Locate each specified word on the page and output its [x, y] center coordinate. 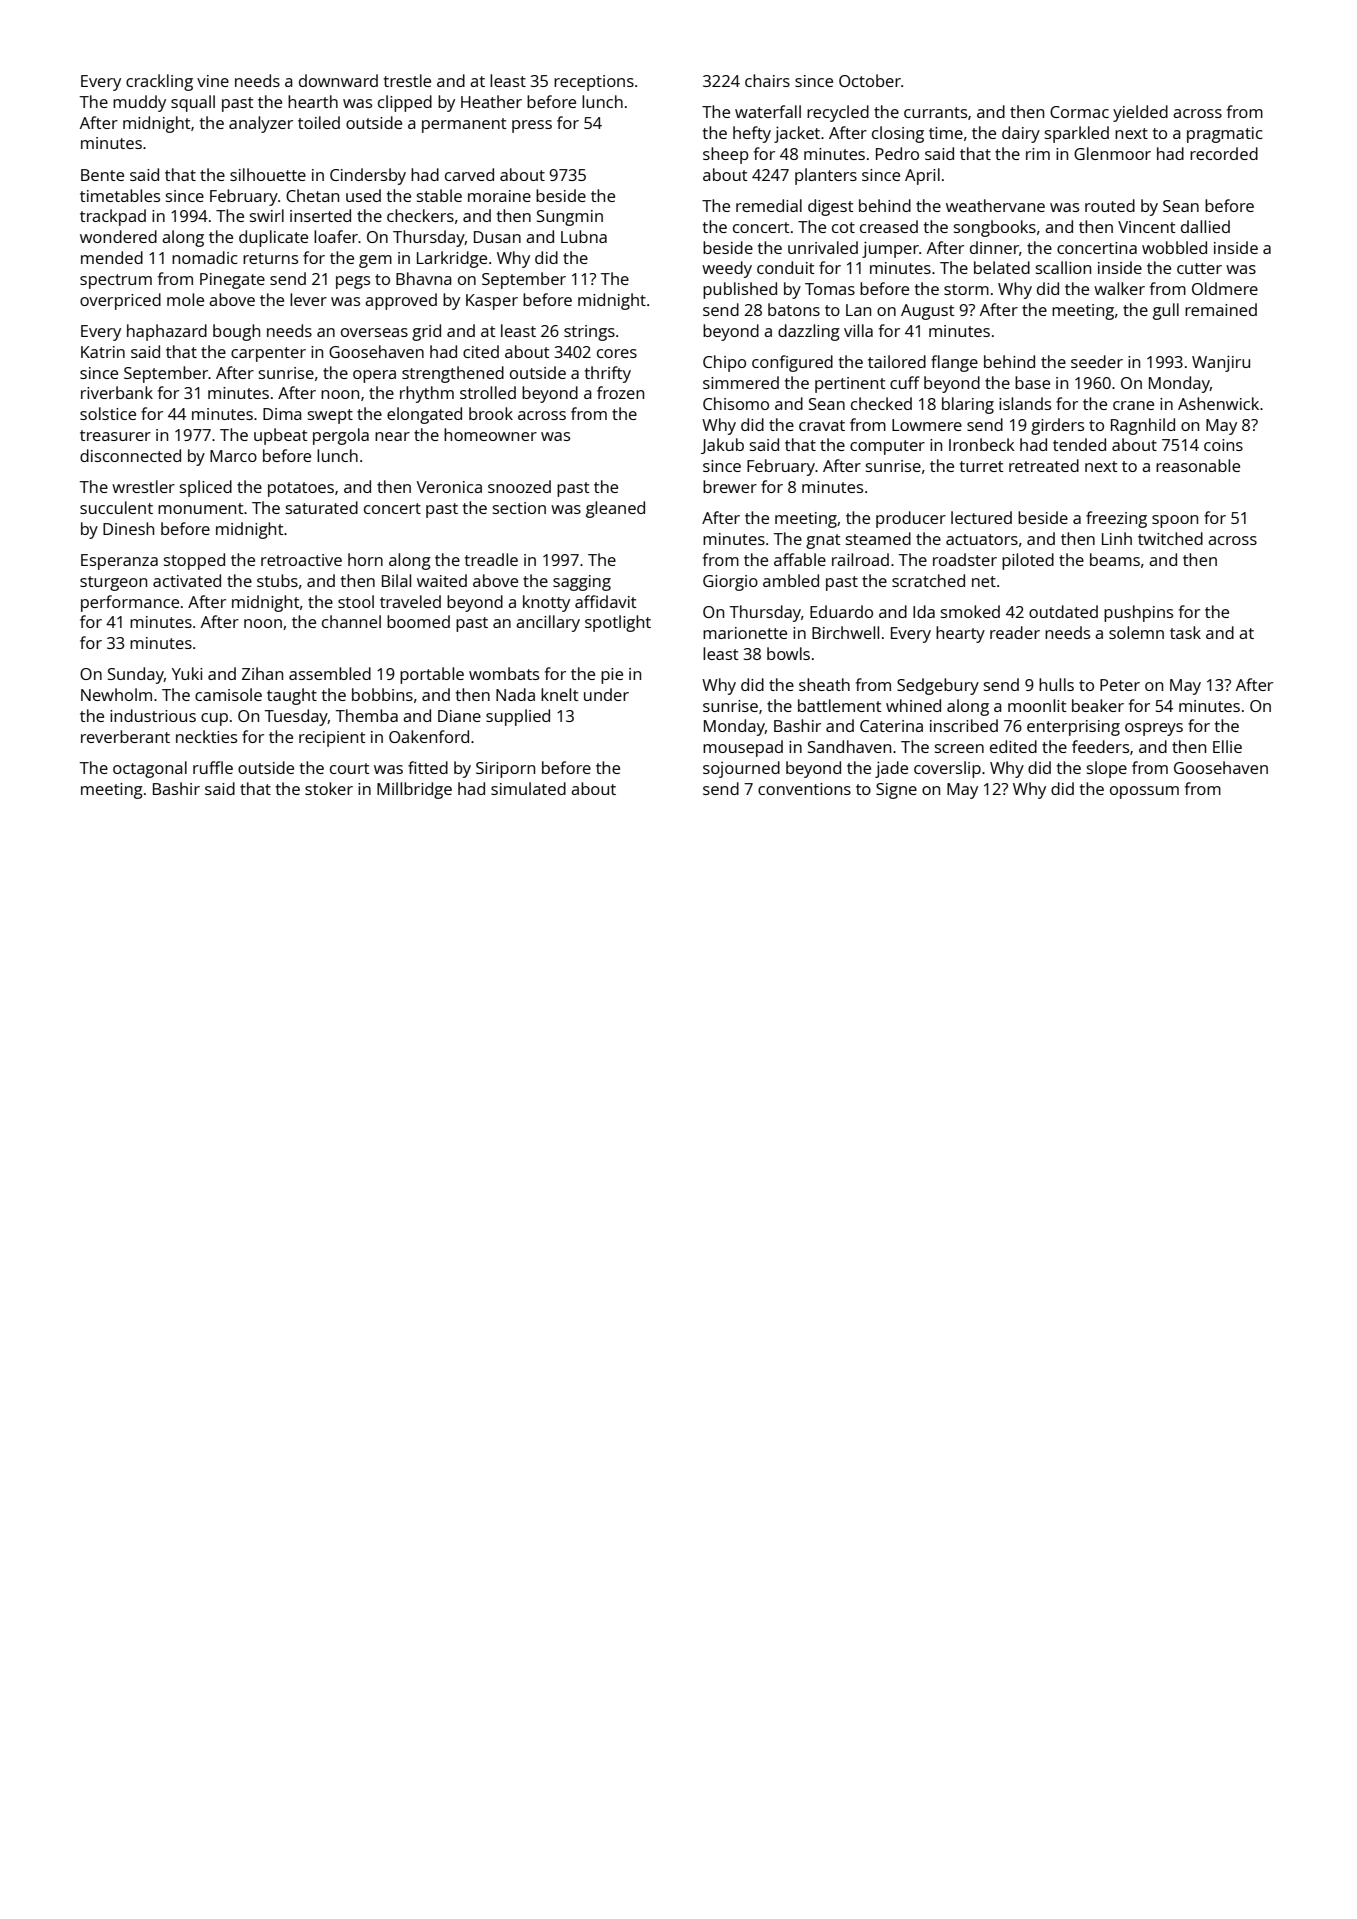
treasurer [115, 435]
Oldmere [1225, 288]
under [606, 694]
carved [469, 174]
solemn [1136, 632]
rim [1038, 154]
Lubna [584, 236]
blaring [968, 405]
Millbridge [414, 790]
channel [351, 621]
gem [375, 261]
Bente [102, 175]
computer [887, 447]
